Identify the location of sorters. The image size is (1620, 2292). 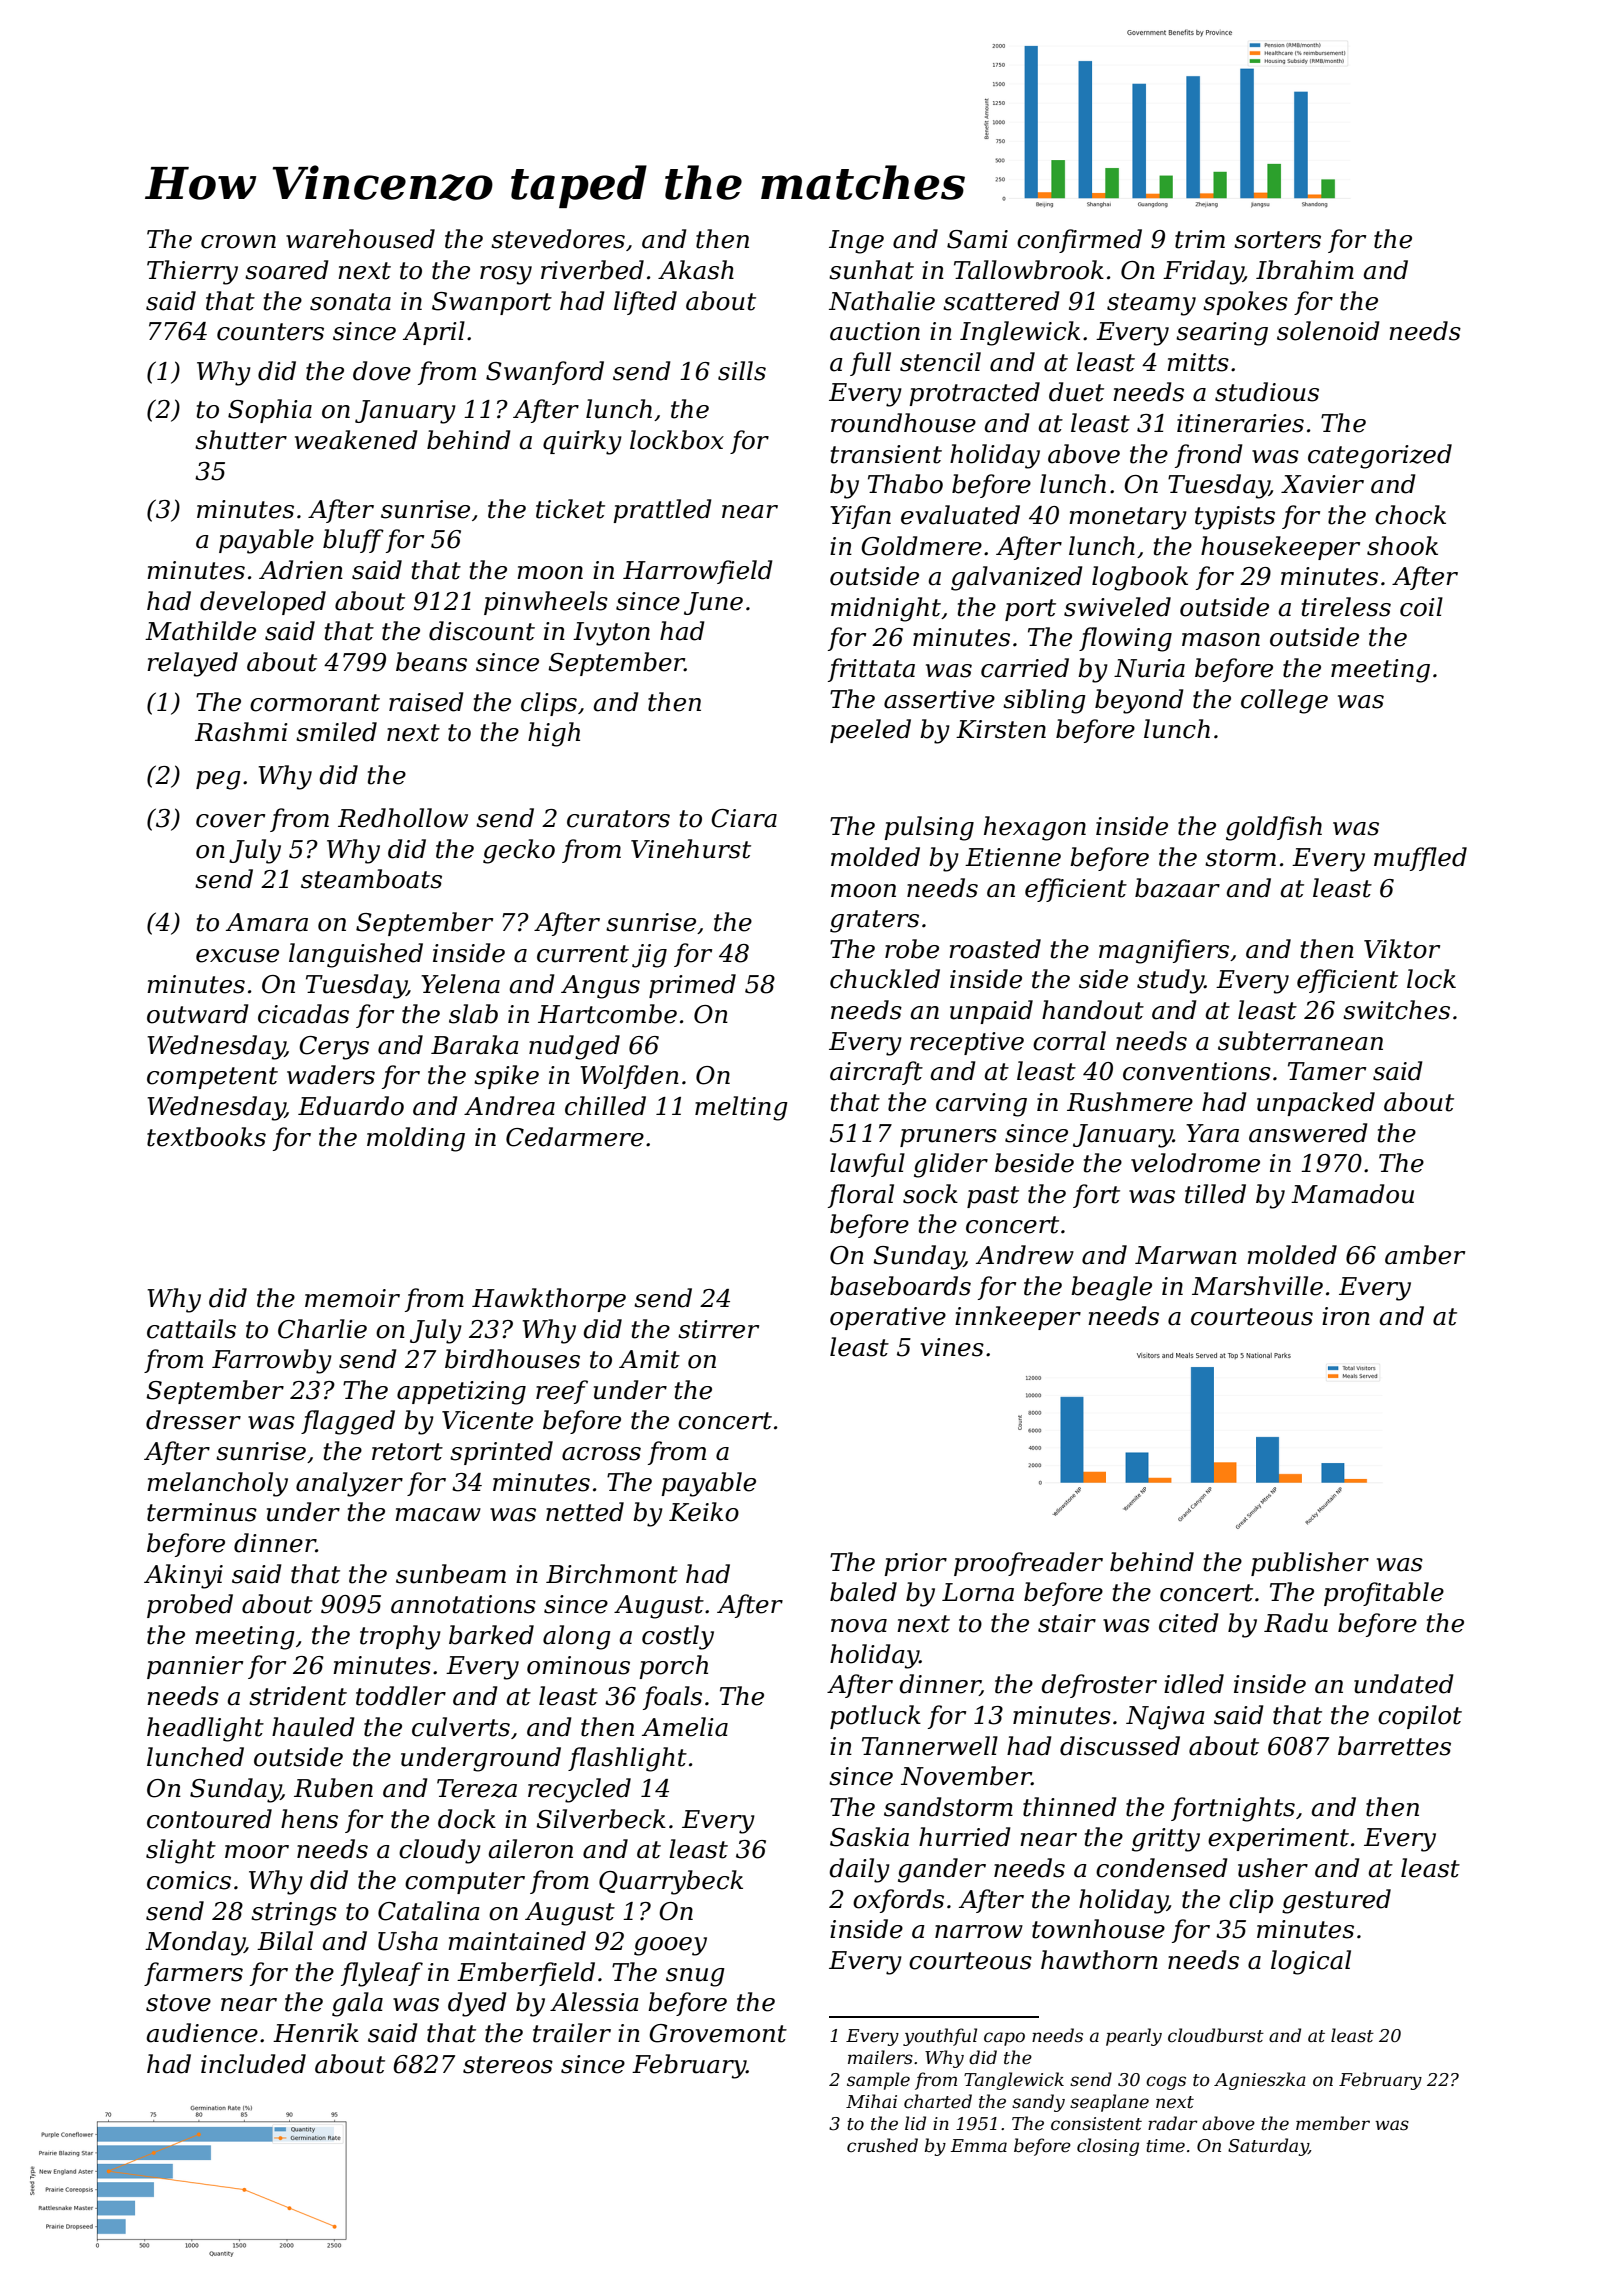
(1277, 240).
